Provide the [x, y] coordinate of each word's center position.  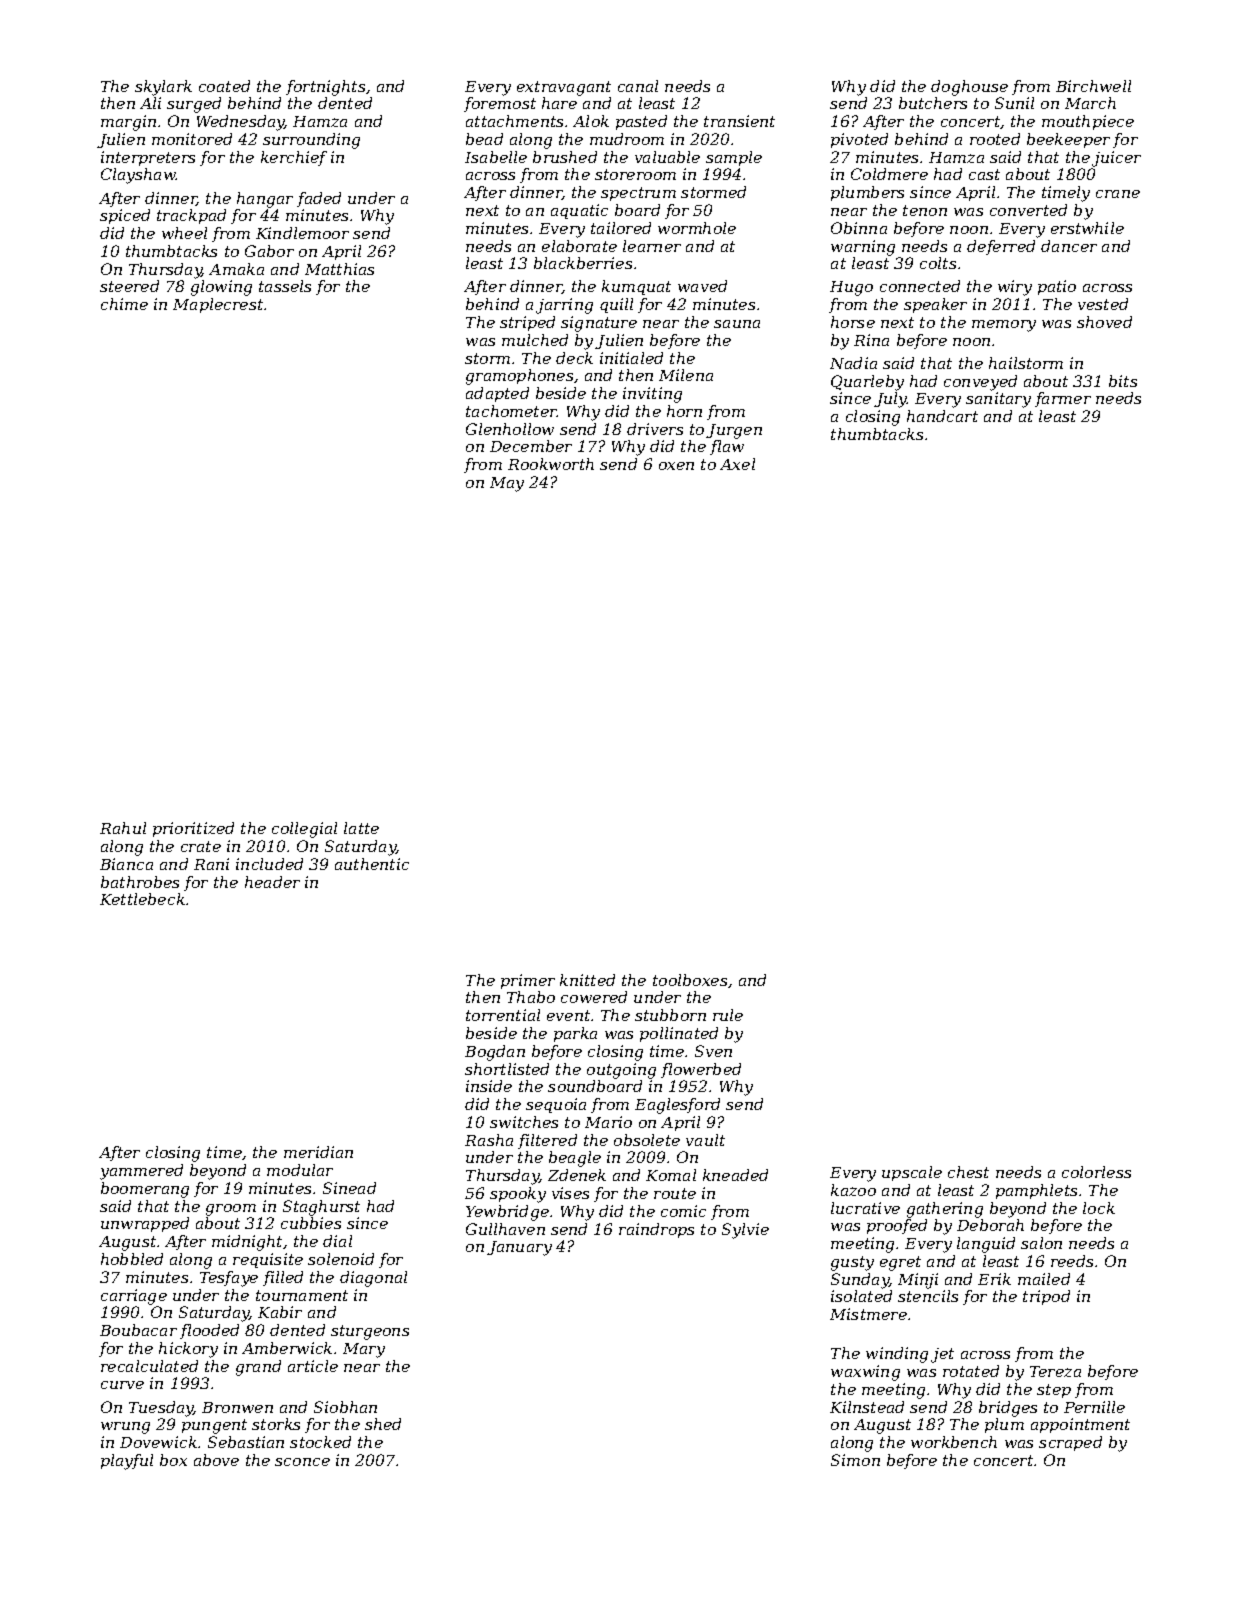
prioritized [193, 829]
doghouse [969, 88]
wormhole [697, 228]
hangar [265, 200]
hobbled [132, 1259]
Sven [713, 1051]
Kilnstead [867, 1407]
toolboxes [690, 980]
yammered [141, 1172]
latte [361, 828]
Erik [994, 1279]
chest [968, 1172]
